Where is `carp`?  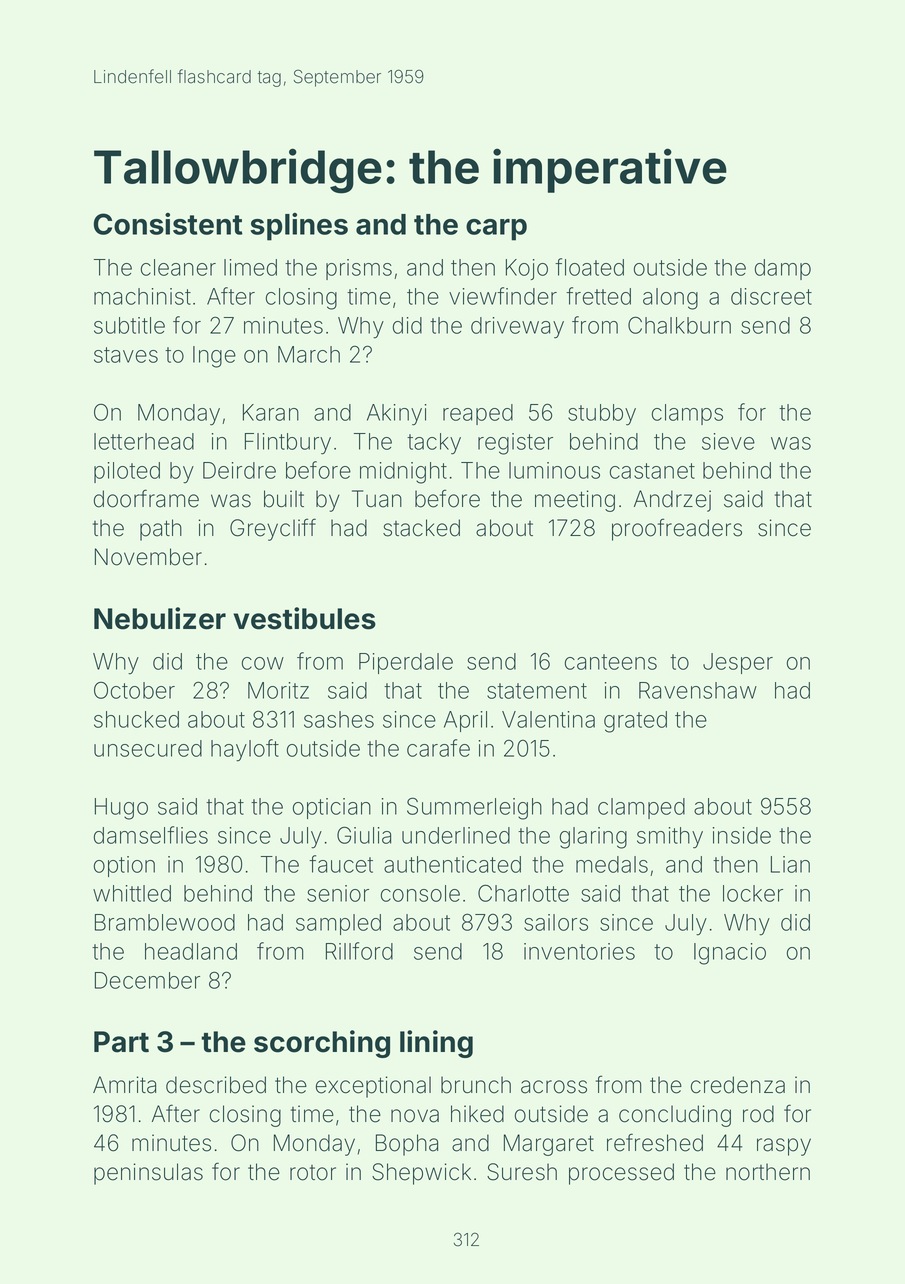
carp is located at coordinates (496, 230).
